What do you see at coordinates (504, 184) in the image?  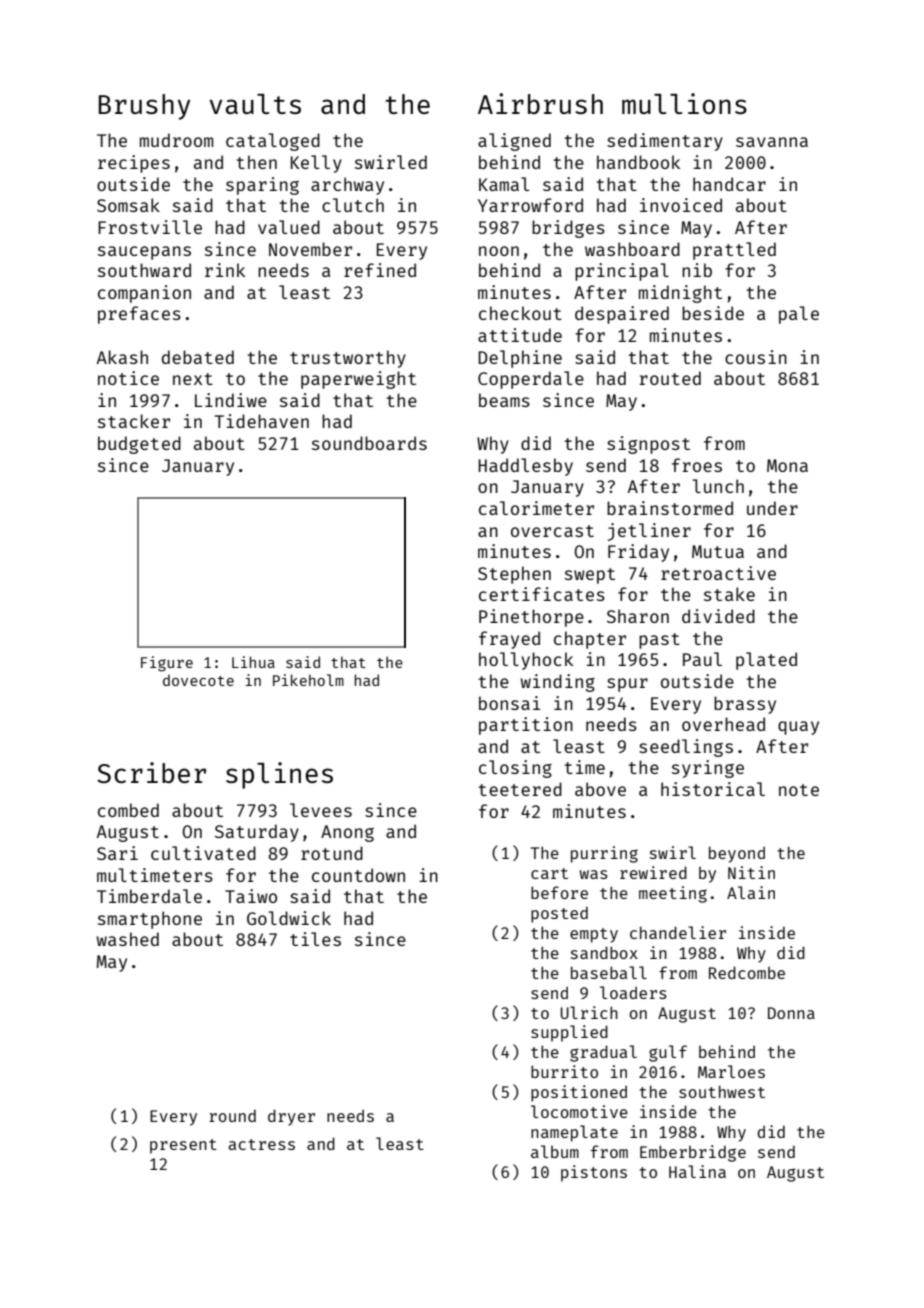 I see `Kamal` at bounding box center [504, 184].
